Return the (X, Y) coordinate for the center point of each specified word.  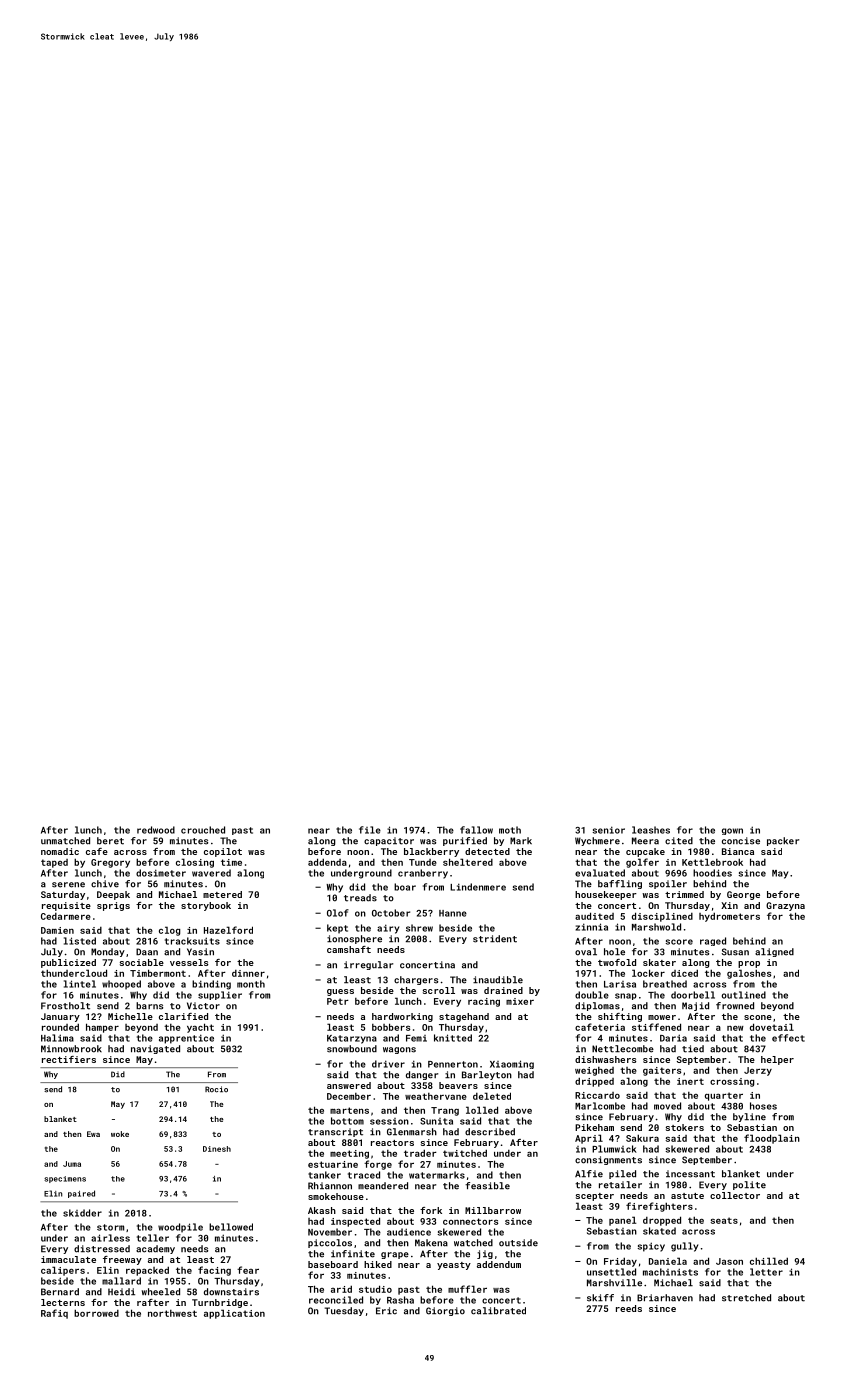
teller (153, 1238)
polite (749, 1185)
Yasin (200, 952)
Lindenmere (478, 887)
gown (732, 831)
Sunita (436, 1121)
